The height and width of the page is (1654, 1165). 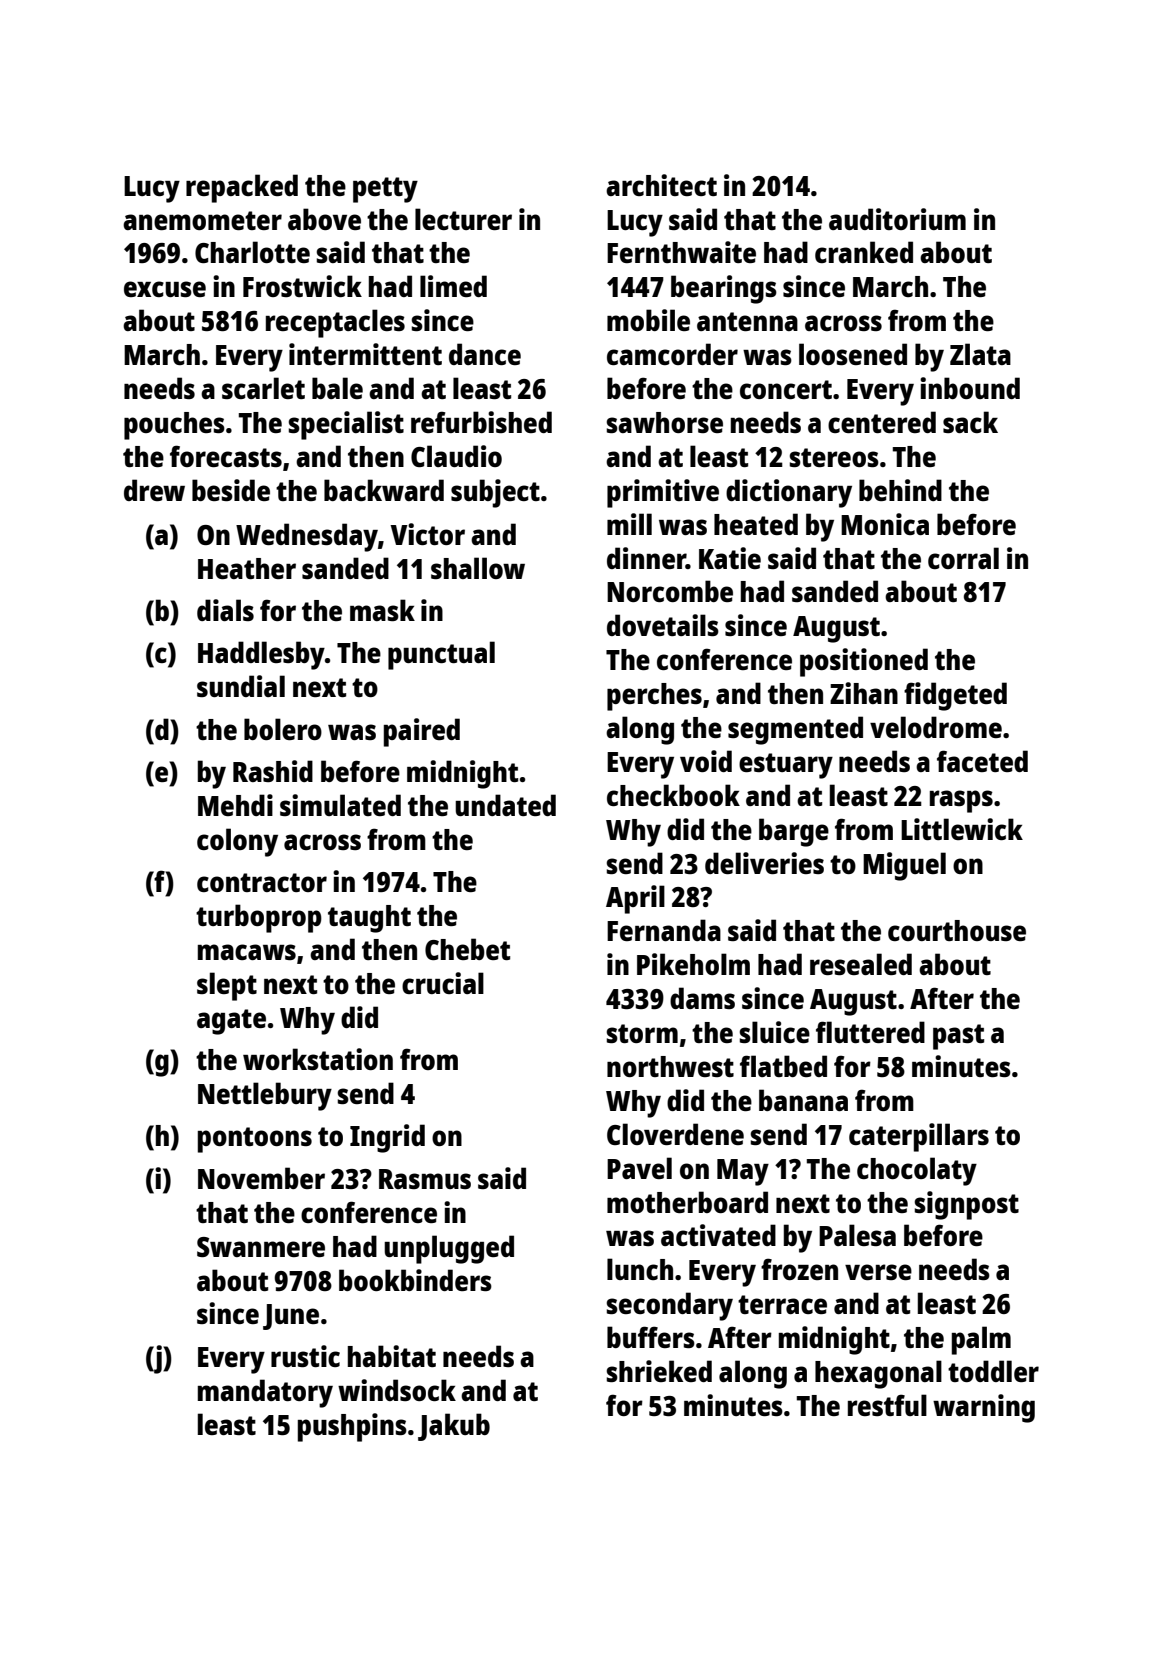 What do you see at coordinates (449, 1249) in the page?
I see `unplugged` at bounding box center [449, 1249].
